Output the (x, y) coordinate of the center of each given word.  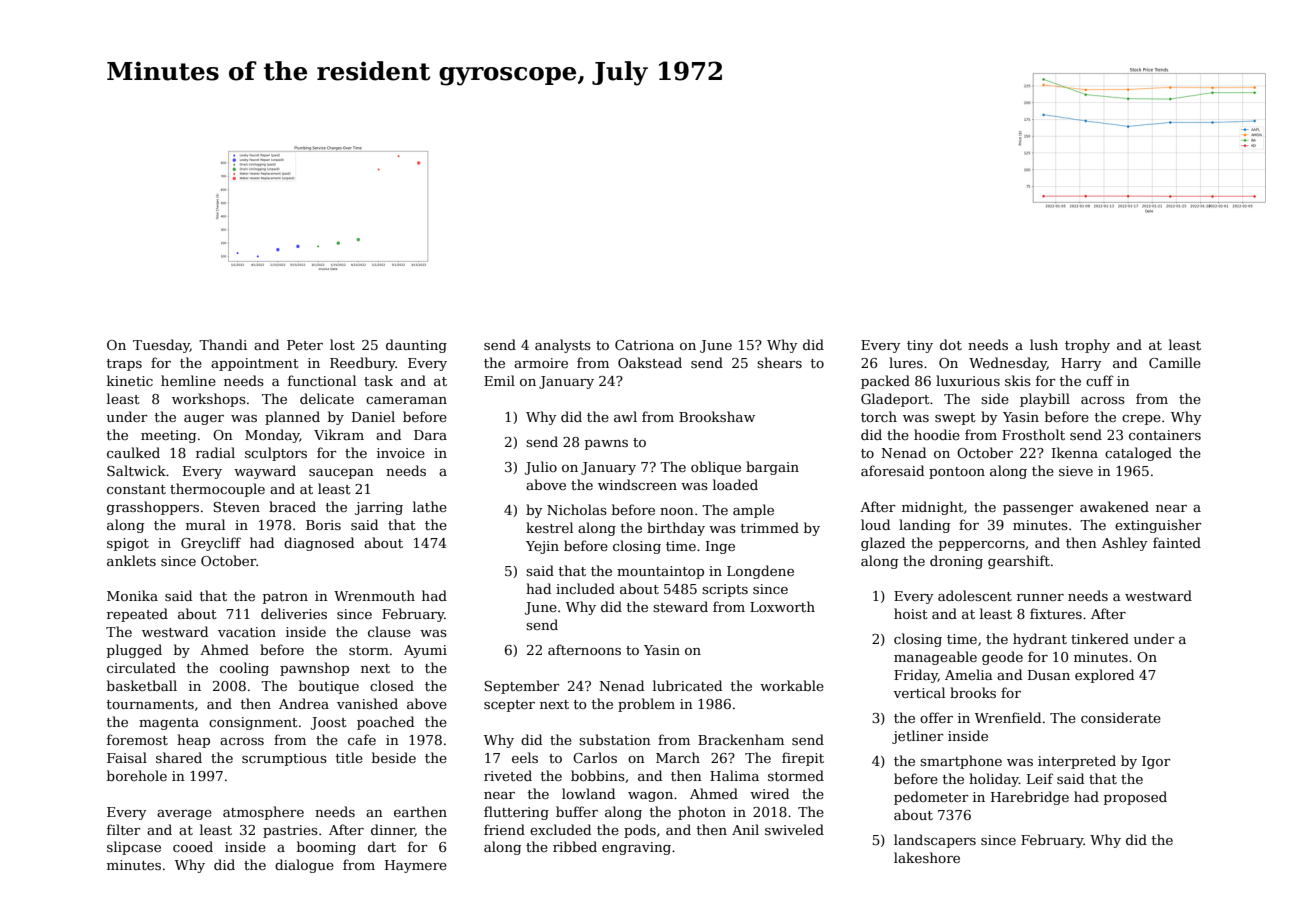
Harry (1081, 364)
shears (779, 362)
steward (680, 606)
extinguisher (1158, 526)
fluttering (516, 813)
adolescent (975, 595)
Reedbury (363, 364)
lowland (588, 793)
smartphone (961, 762)
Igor (1156, 762)
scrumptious (284, 759)
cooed (193, 846)
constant (136, 489)
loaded (735, 484)
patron (285, 598)
